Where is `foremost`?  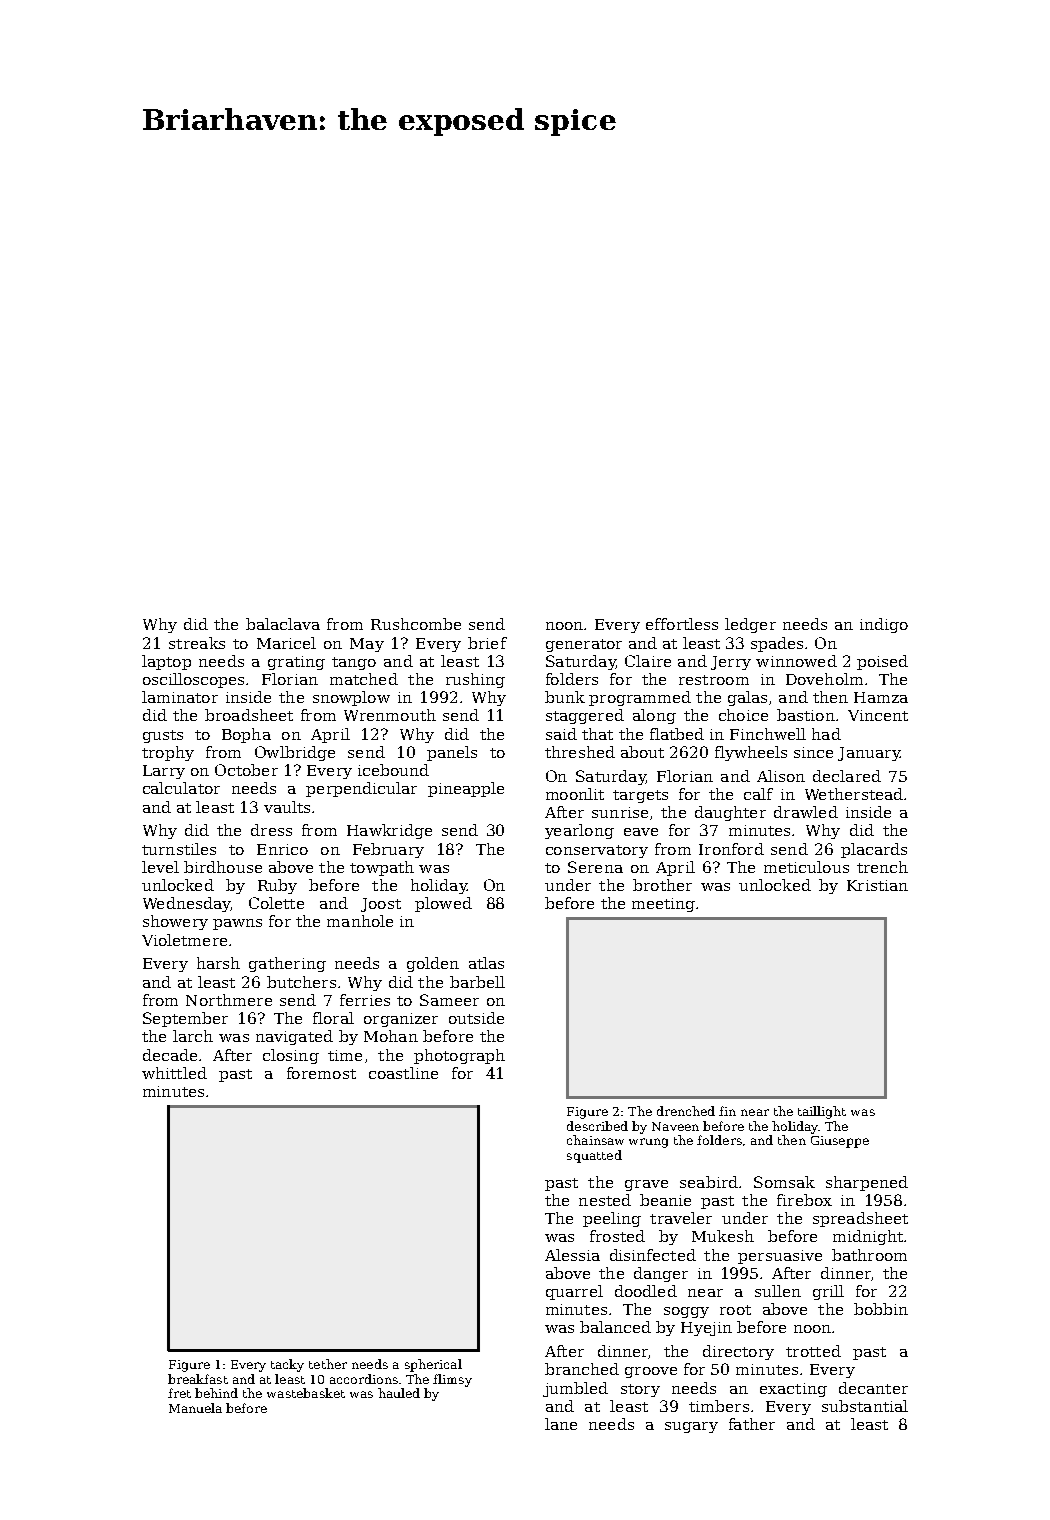 foremost is located at coordinates (321, 1073).
